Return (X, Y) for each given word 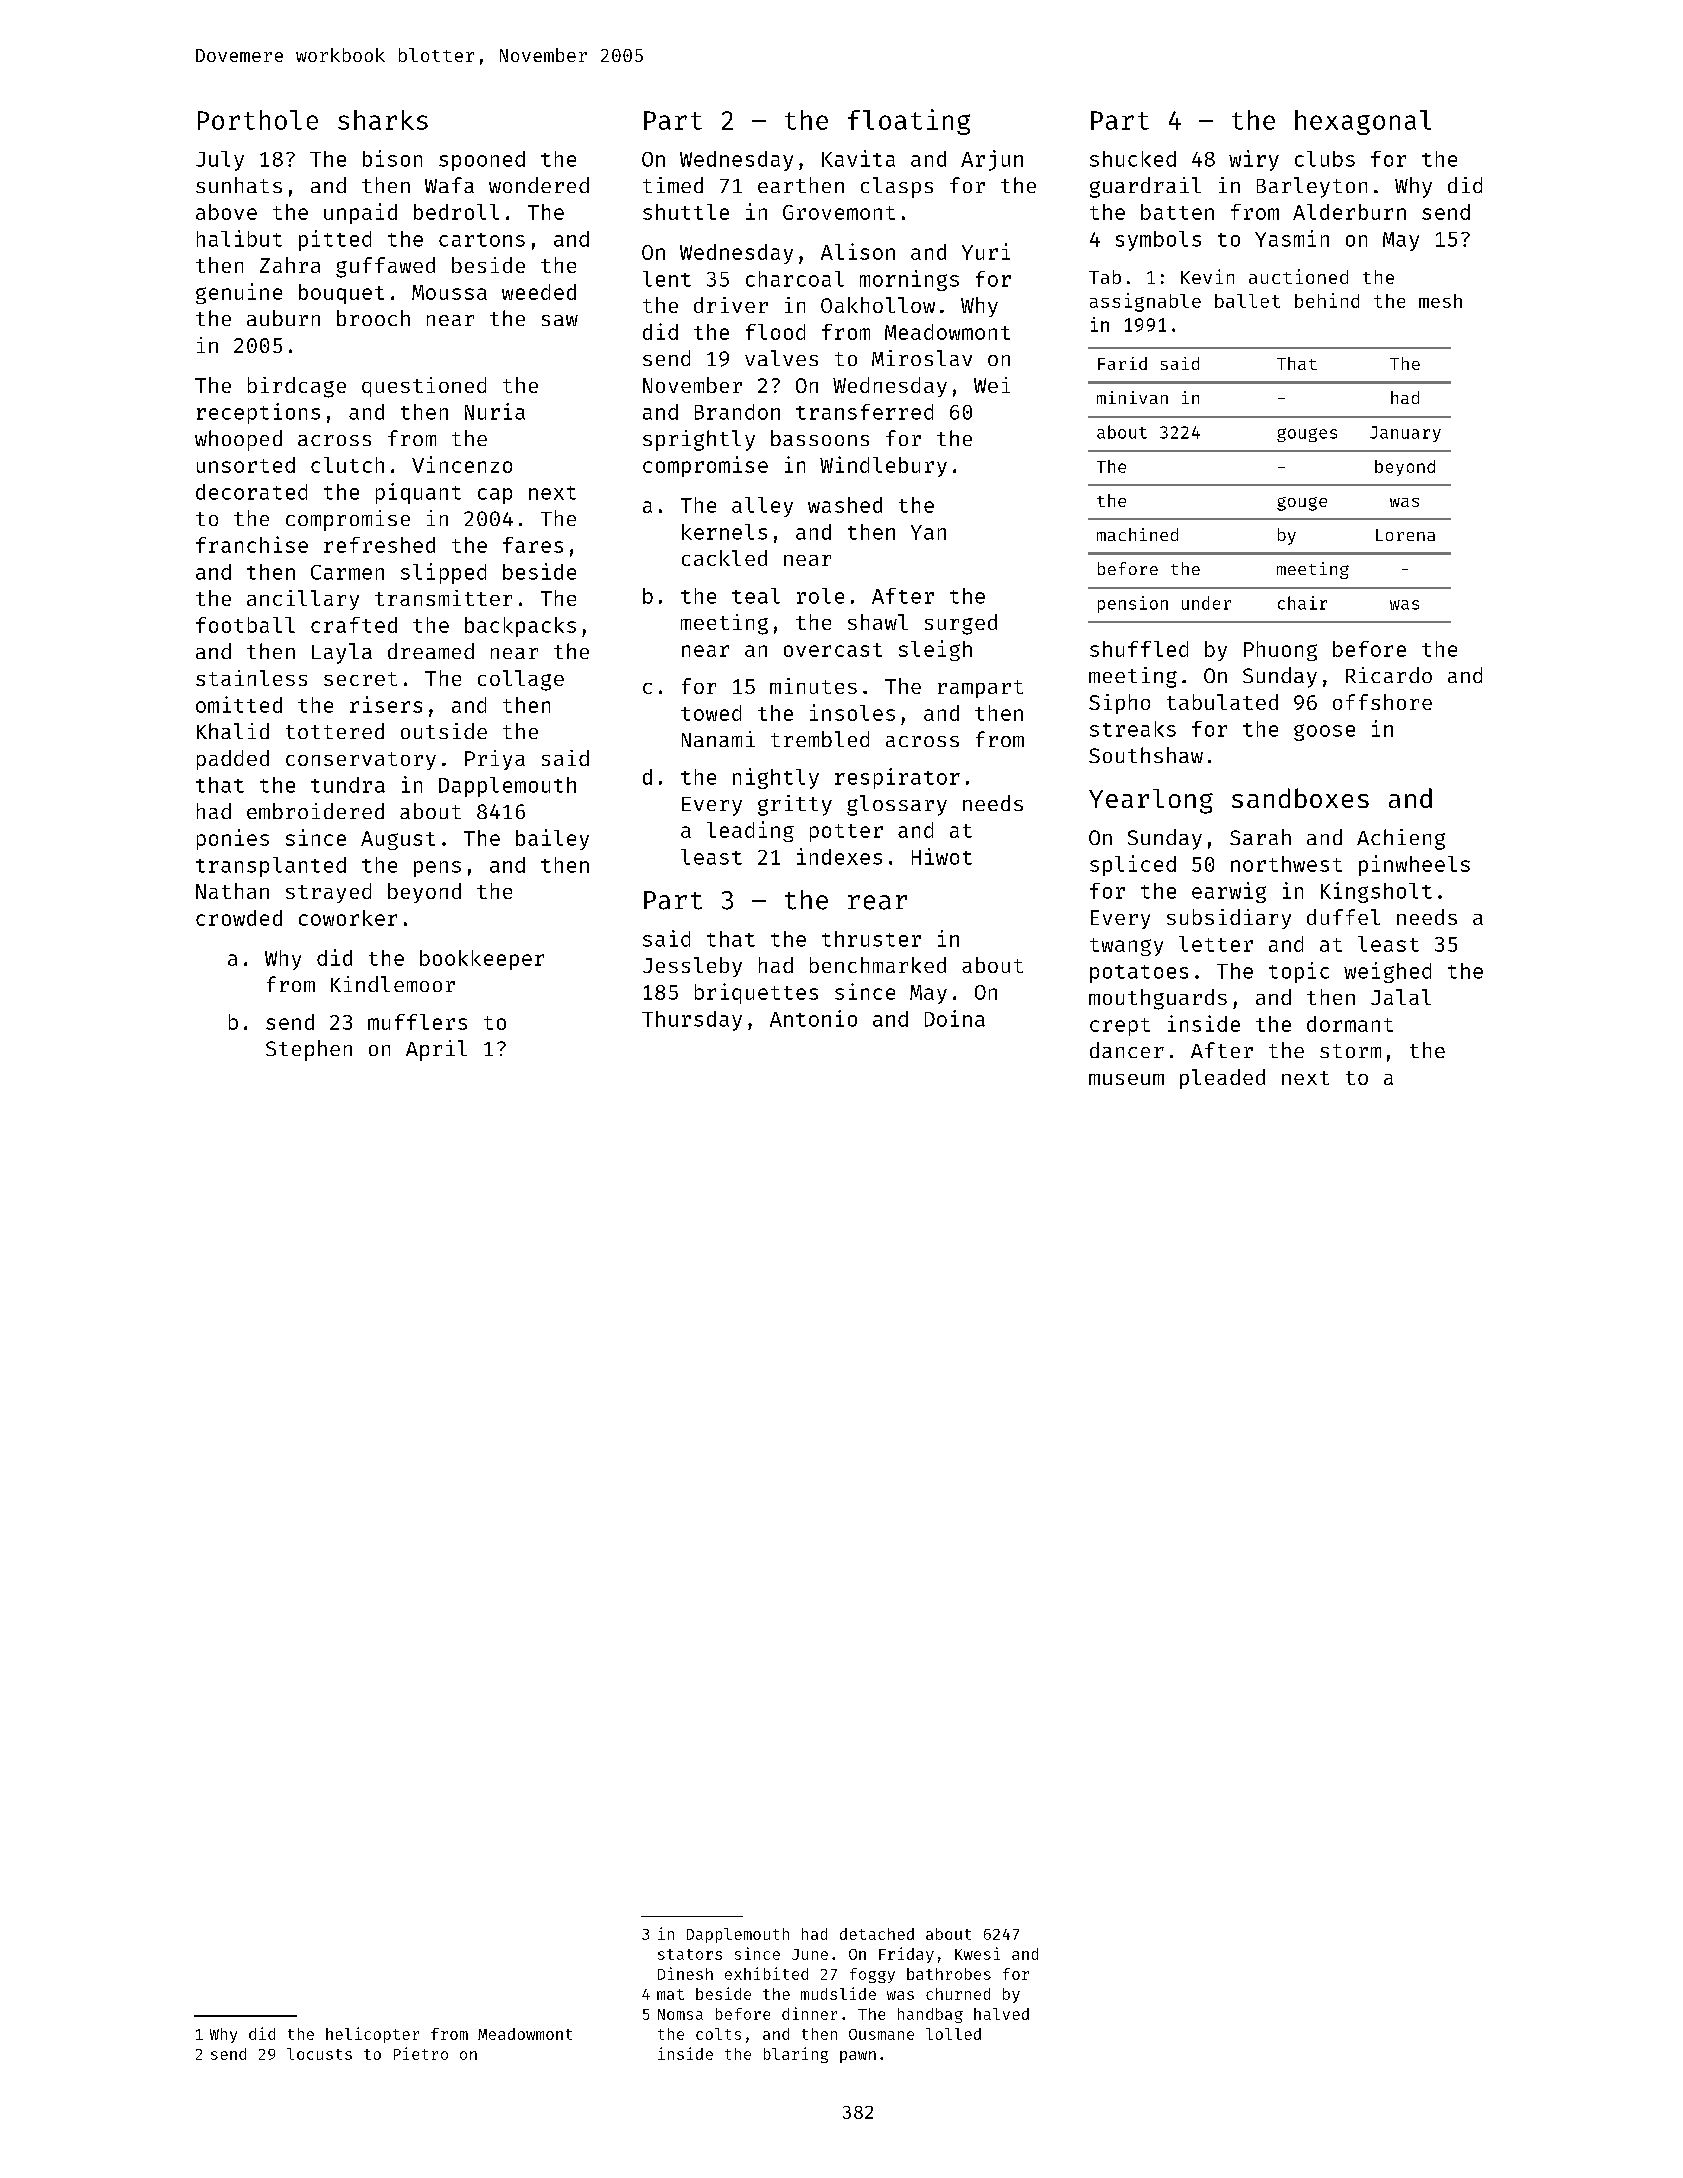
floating (909, 122)
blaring (796, 2055)
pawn (858, 2057)
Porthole (258, 120)
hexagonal (1363, 122)
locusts (319, 2054)
